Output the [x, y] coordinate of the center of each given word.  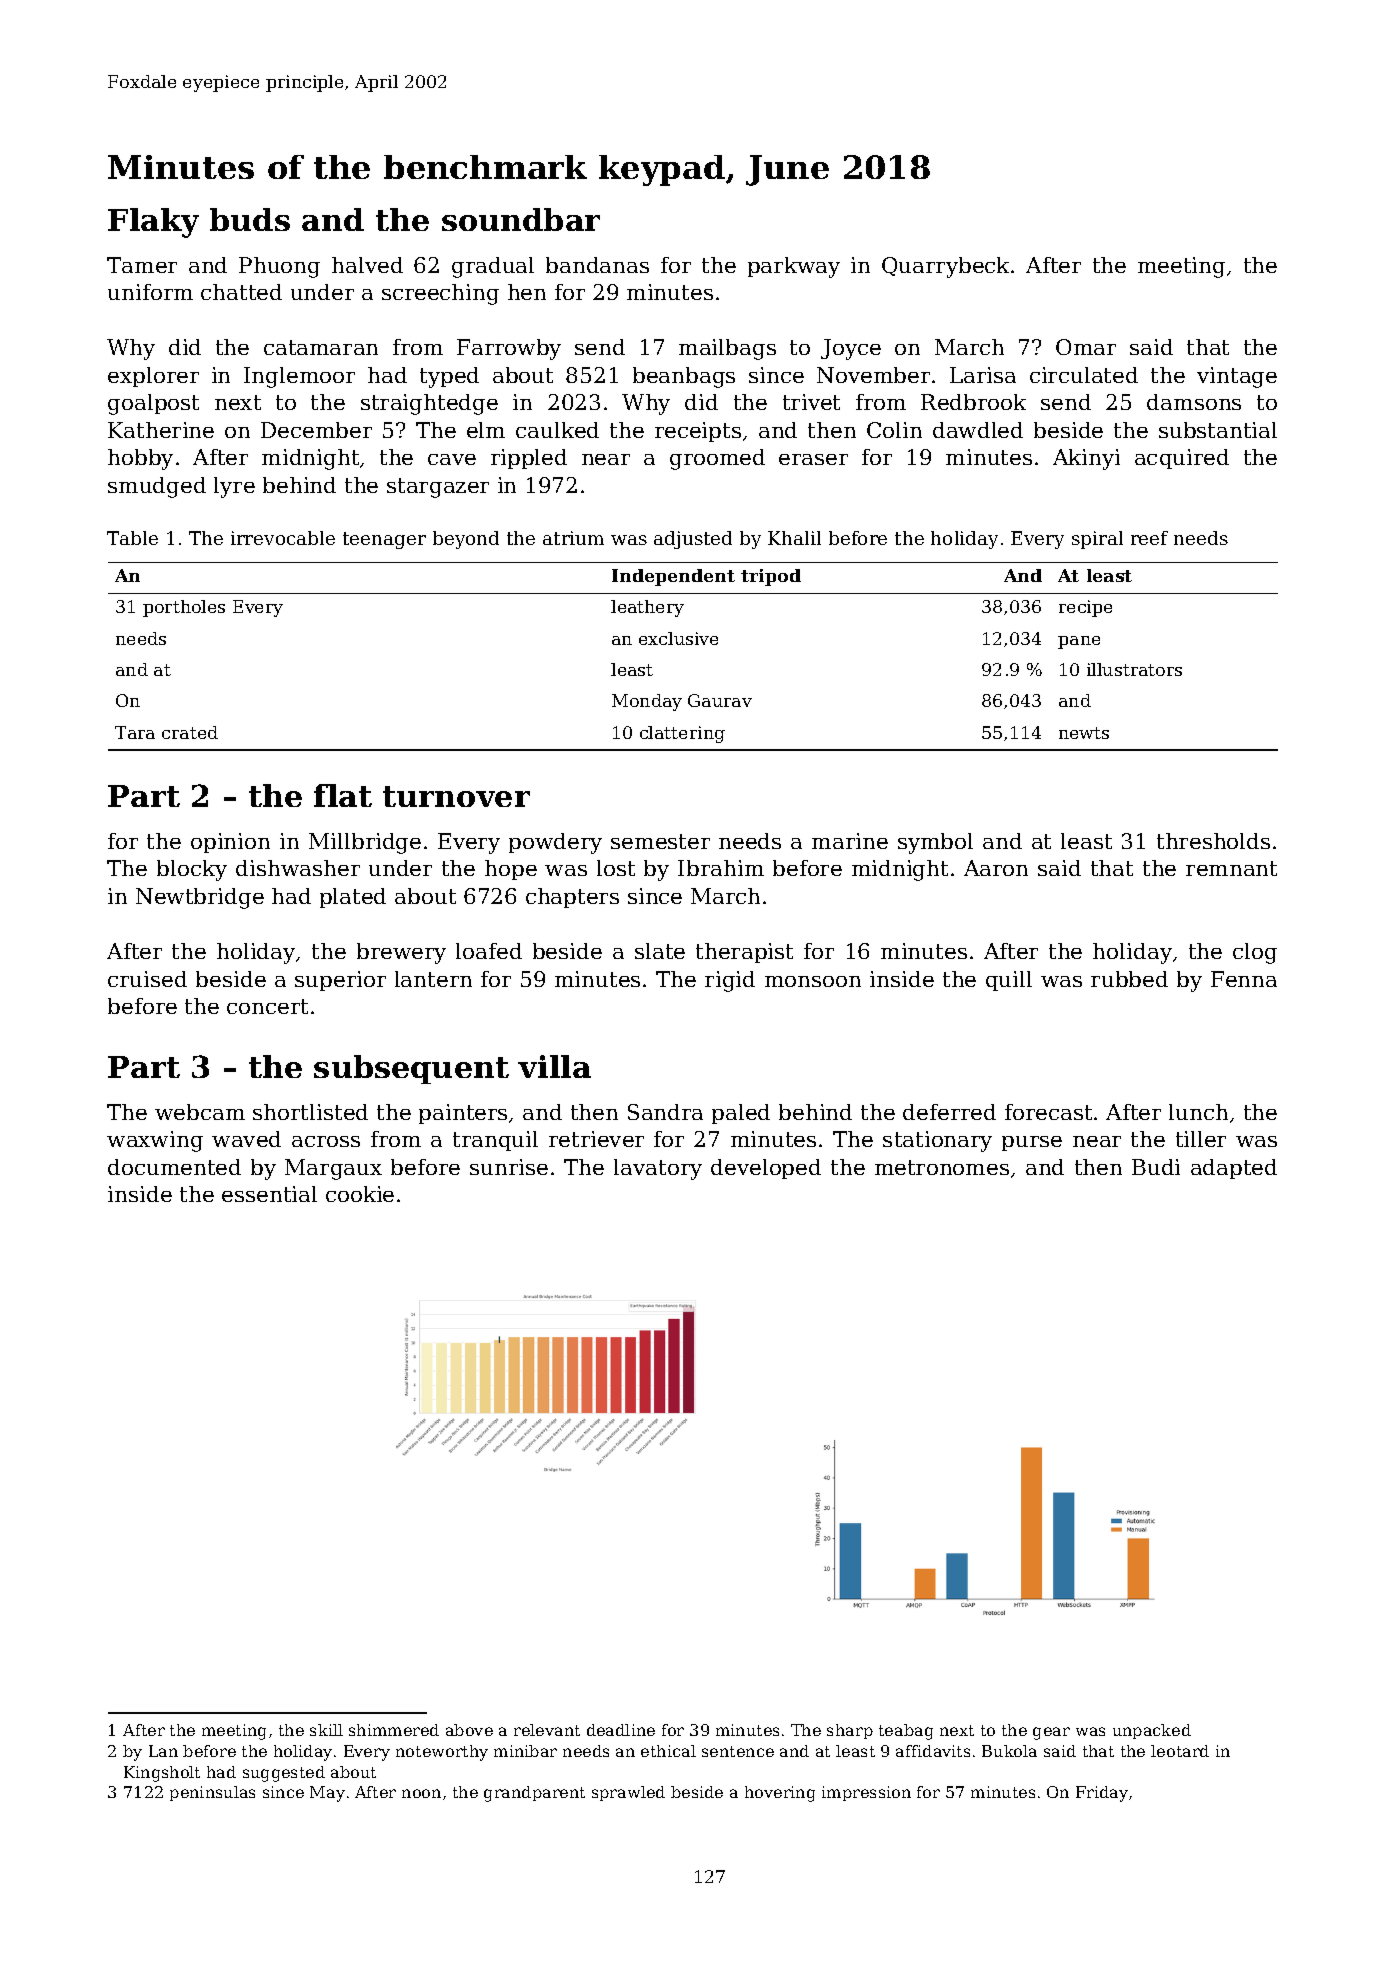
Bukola [1009, 1751]
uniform [150, 292]
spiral [1097, 540]
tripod [771, 577]
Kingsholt [162, 1774]
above [469, 1730]
